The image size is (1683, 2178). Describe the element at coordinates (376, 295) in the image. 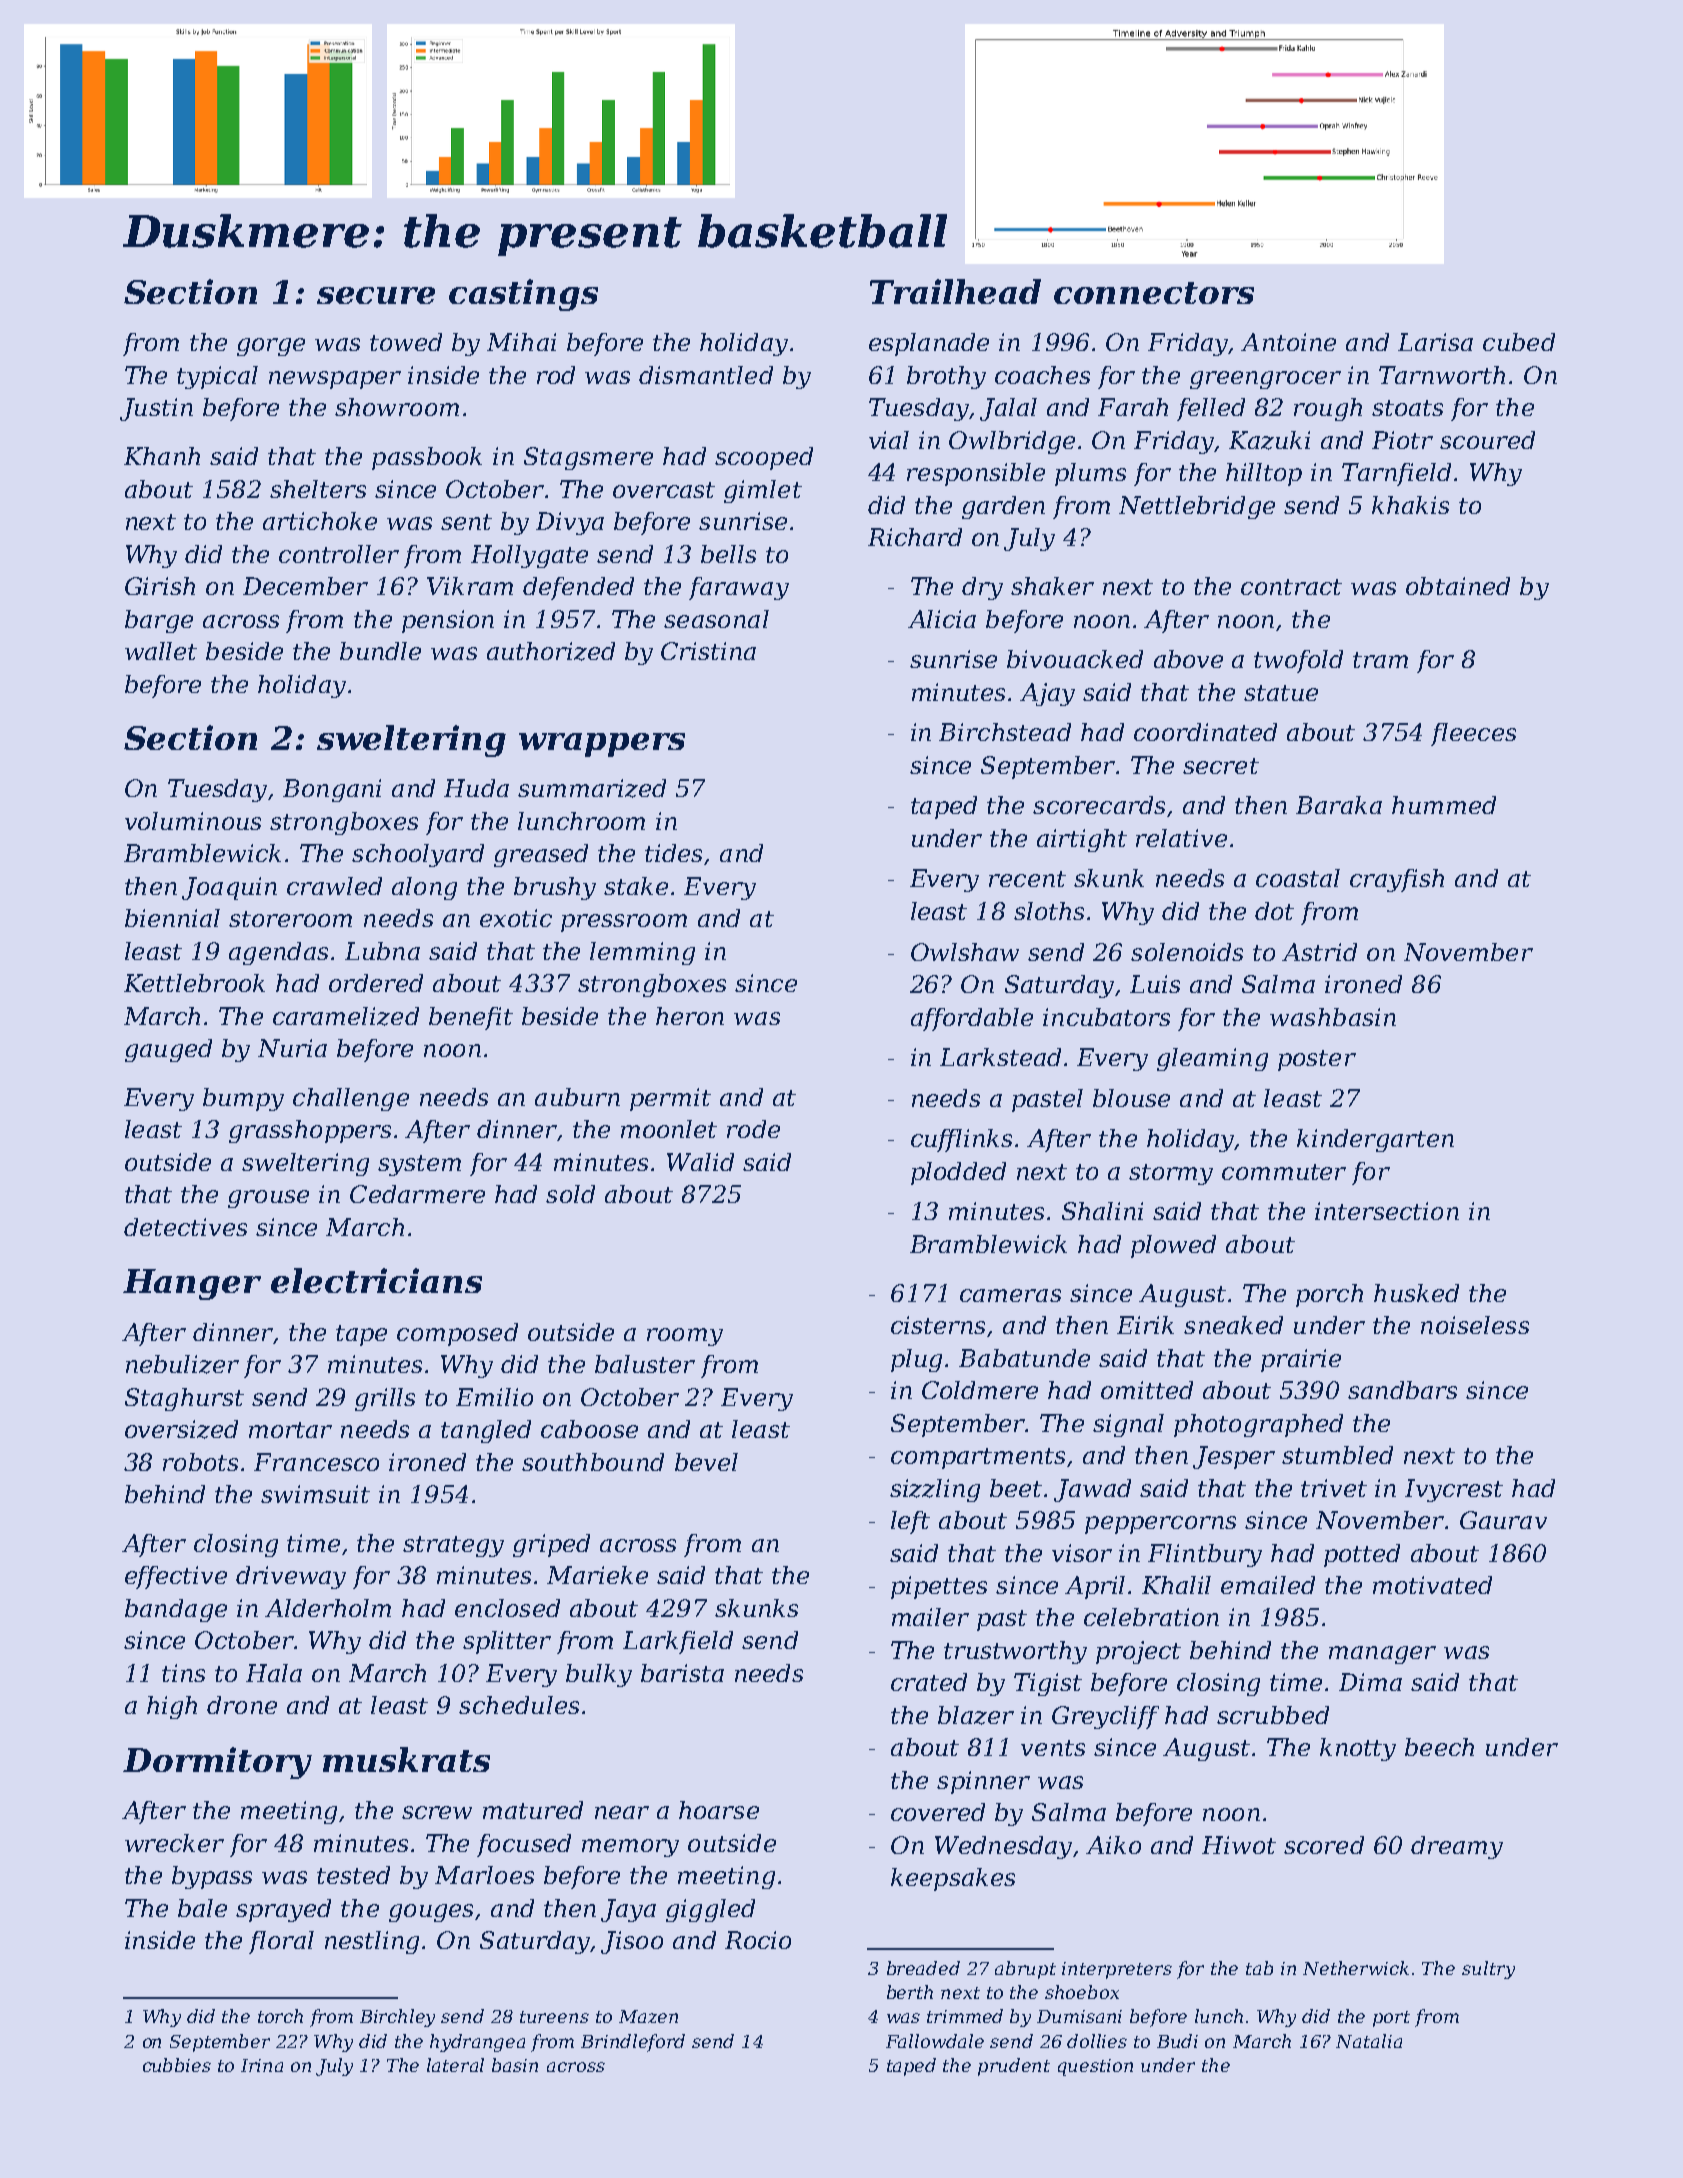

I see `secure` at that location.
